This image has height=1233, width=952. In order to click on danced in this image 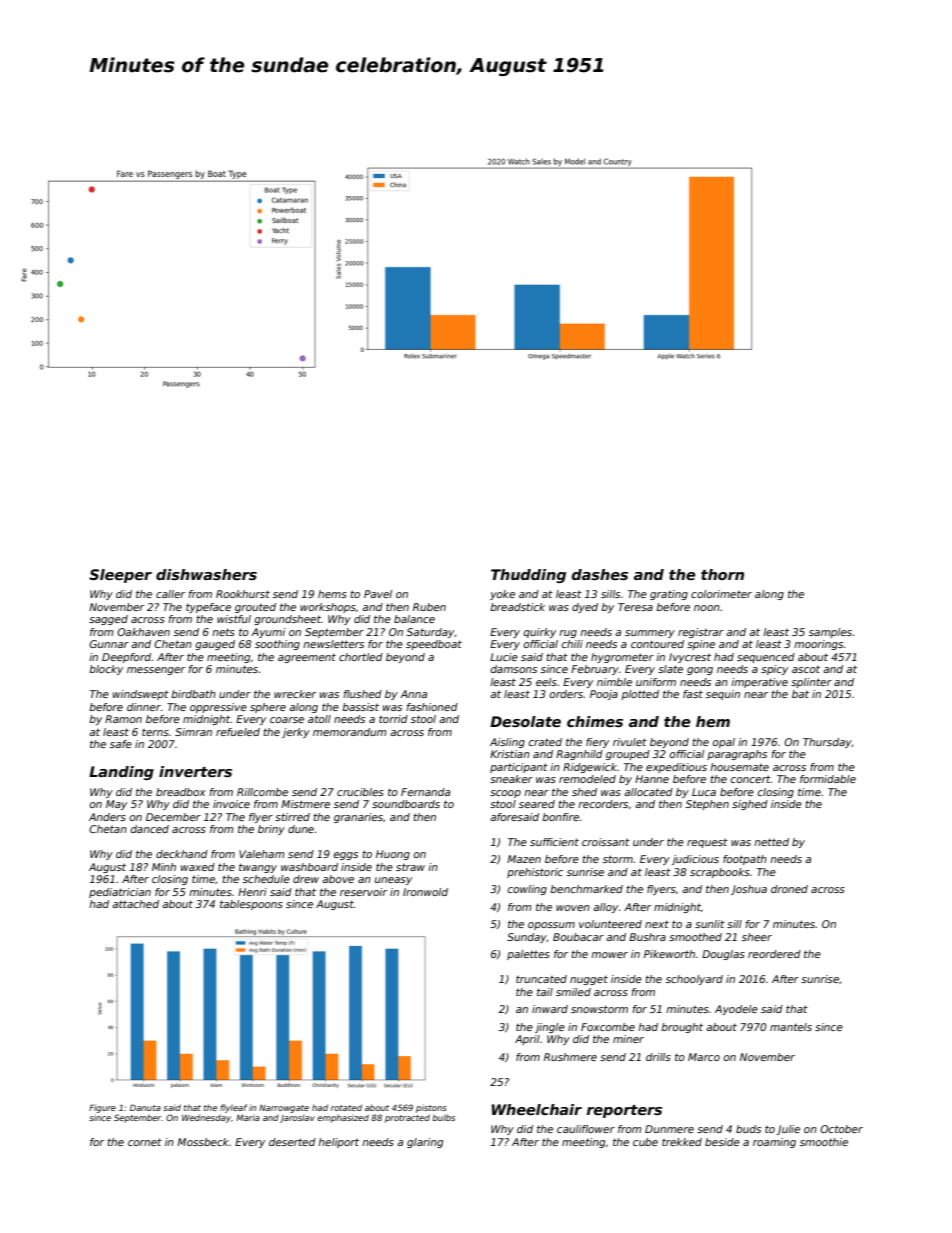, I will do `click(150, 829)`.
